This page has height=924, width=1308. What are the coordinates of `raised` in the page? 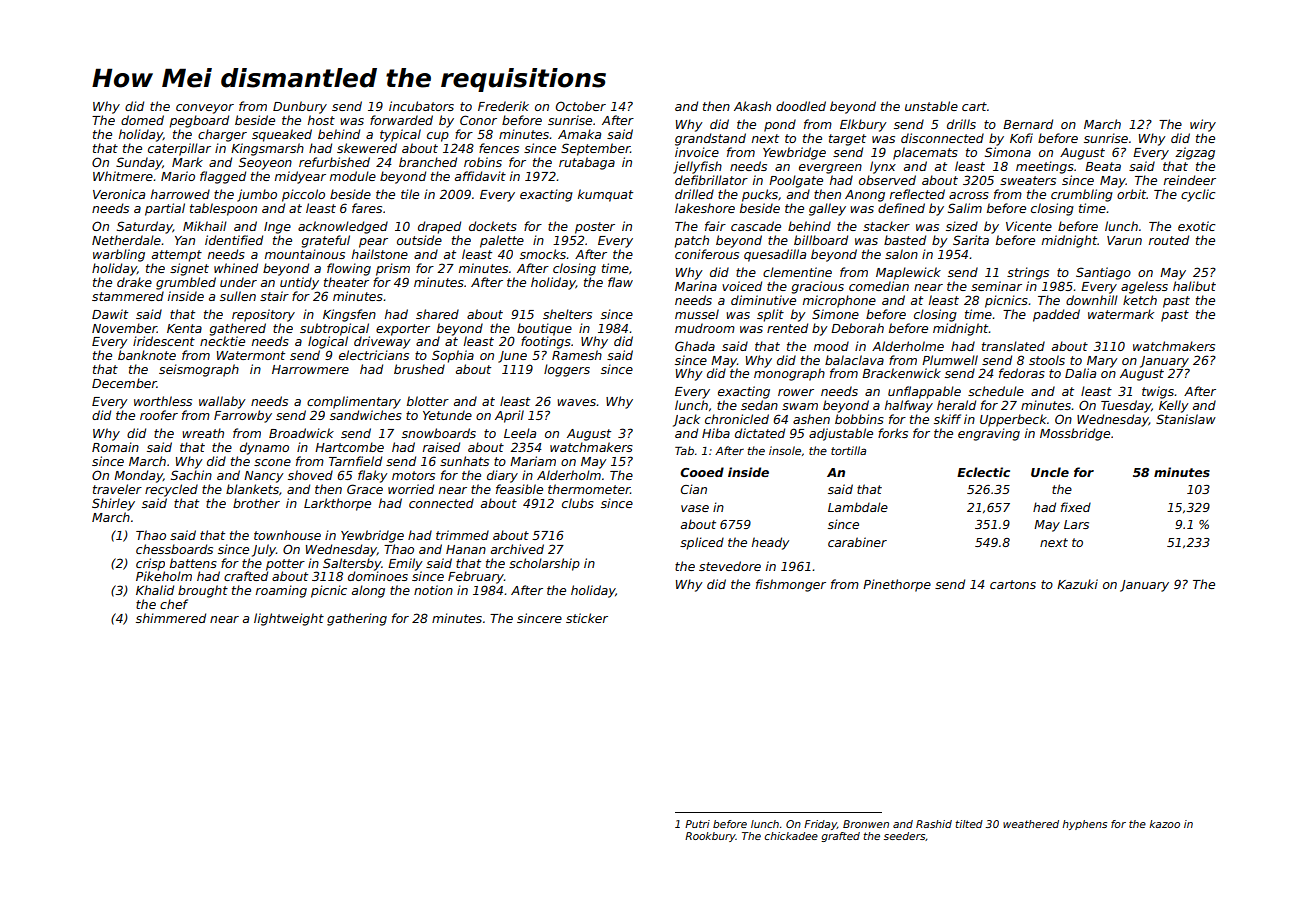 It's located at (441, 447).
